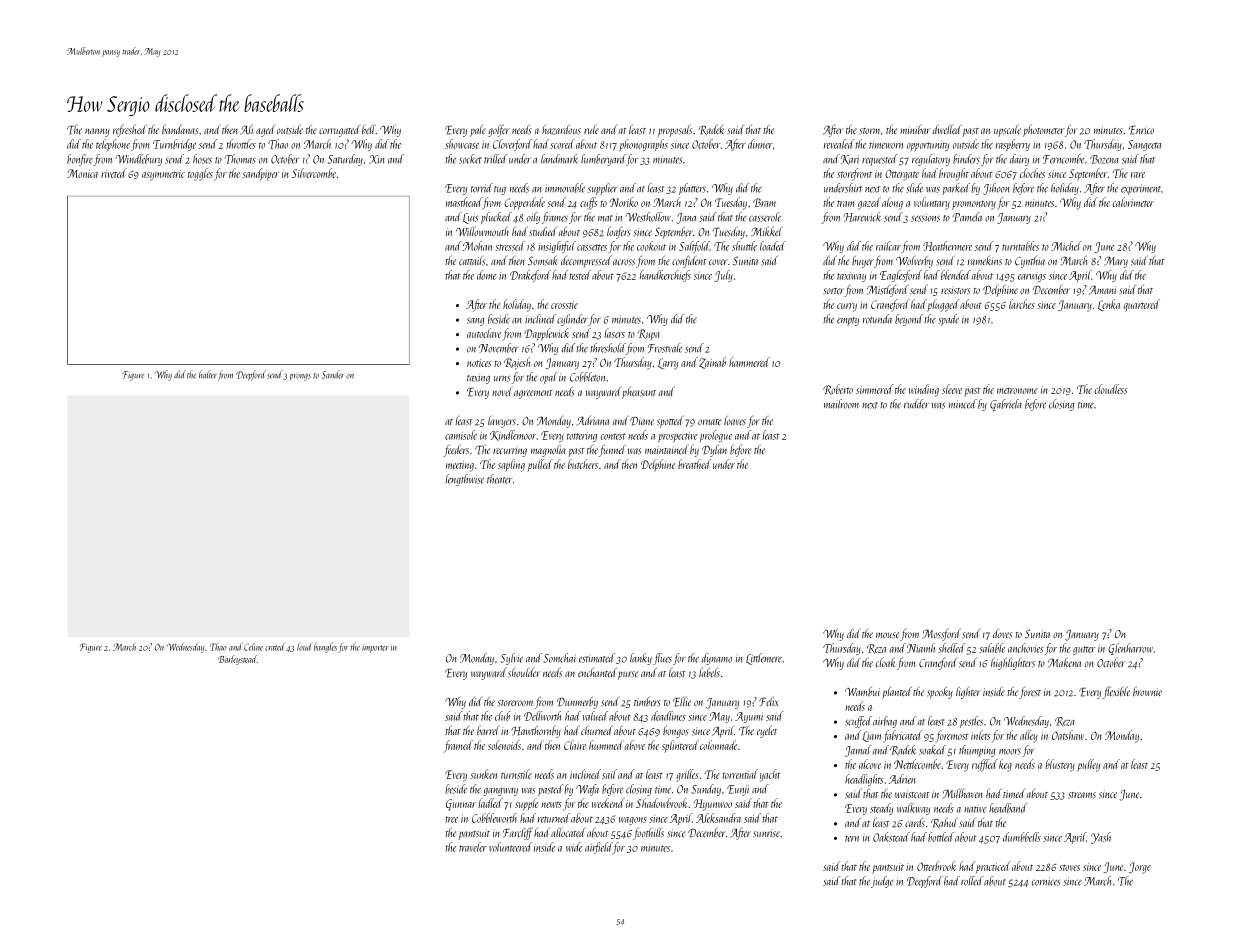 The image size is (1233, 952). I want to click on toggles, so click(200, 174).
